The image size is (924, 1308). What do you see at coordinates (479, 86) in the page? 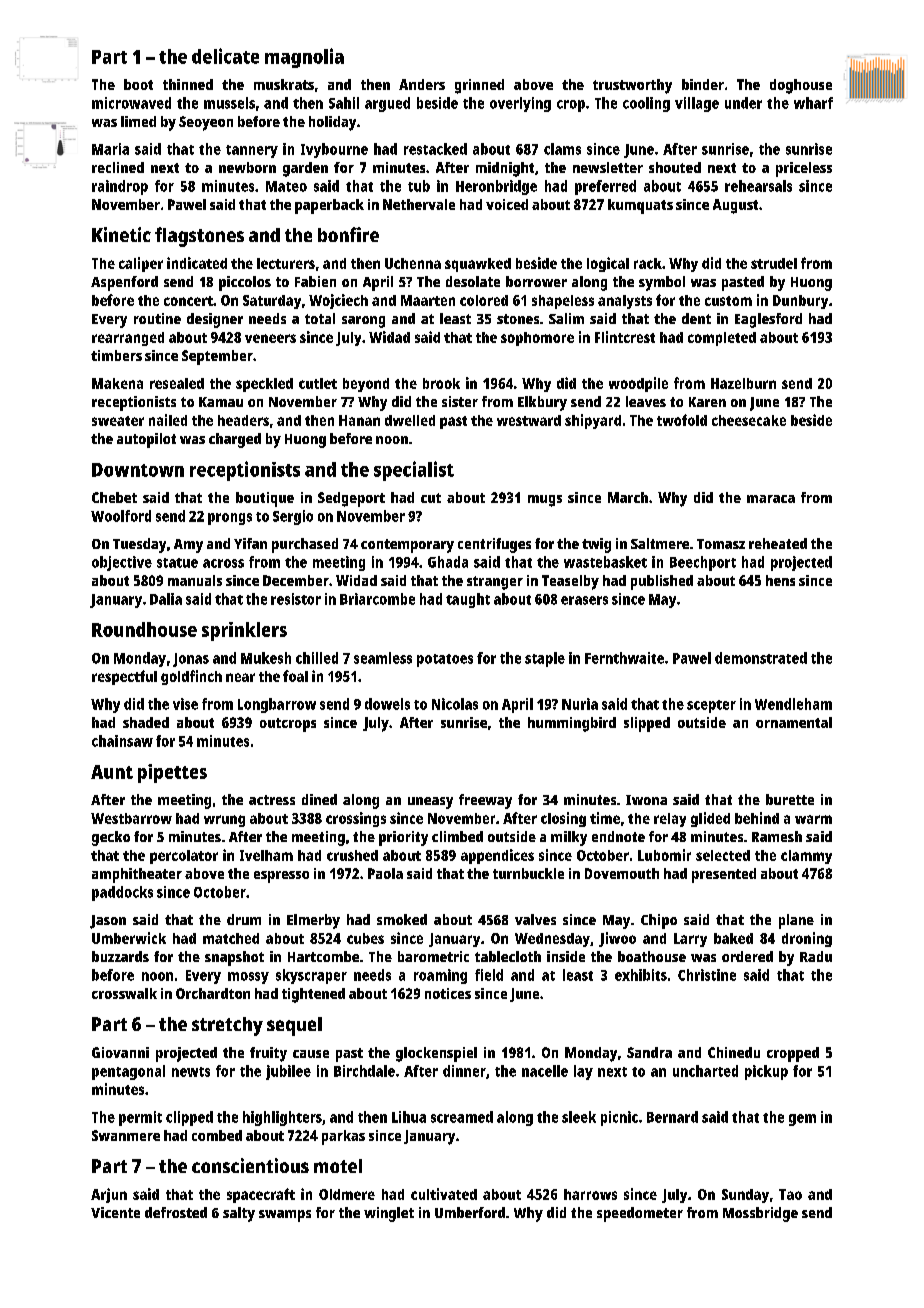
I see `grinned` at bounding box center [479, 86].
